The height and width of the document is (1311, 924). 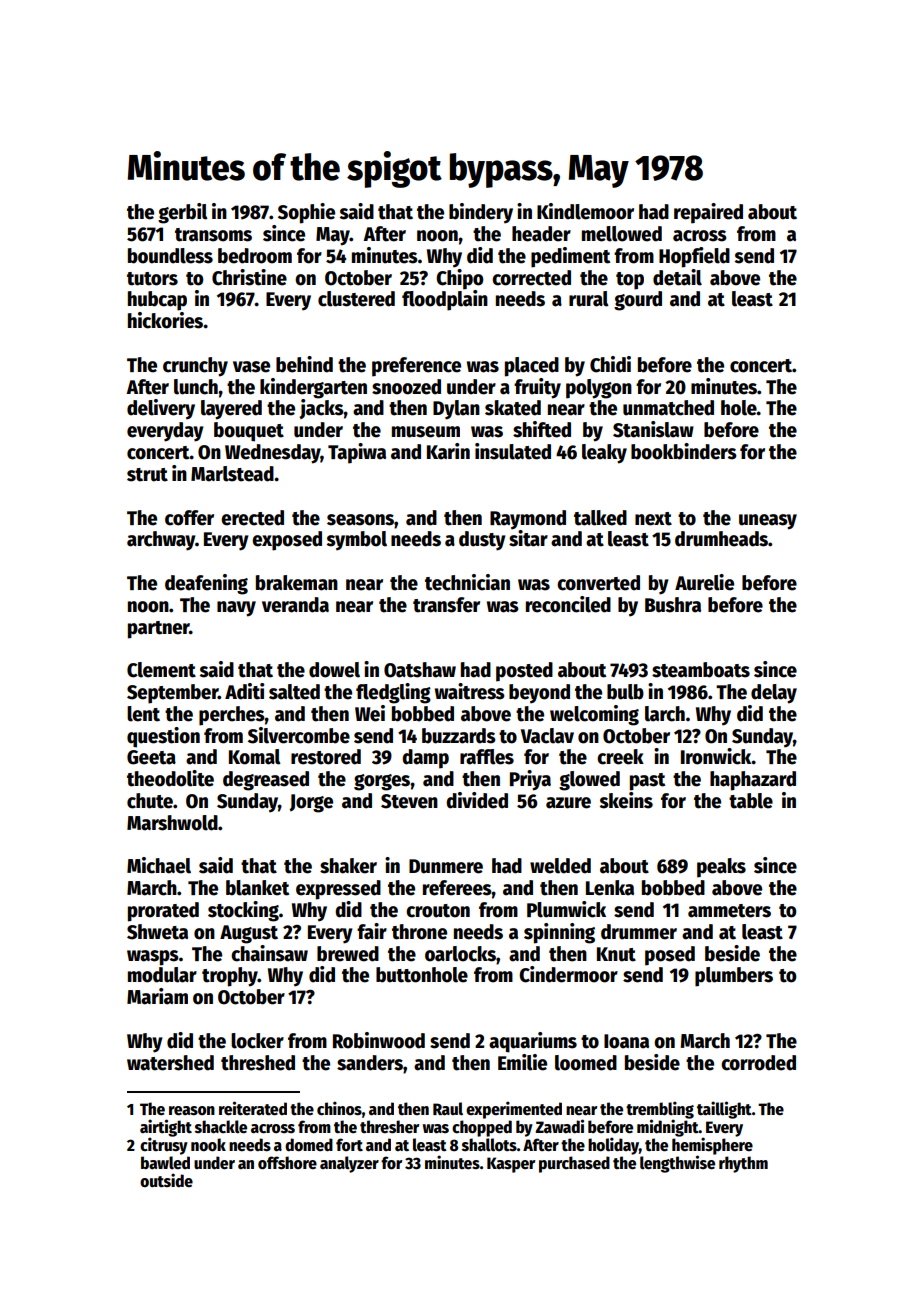 What do you see at coordinates (560, 866) in the document?
I see `welded` at bounding box center [560, 866].
